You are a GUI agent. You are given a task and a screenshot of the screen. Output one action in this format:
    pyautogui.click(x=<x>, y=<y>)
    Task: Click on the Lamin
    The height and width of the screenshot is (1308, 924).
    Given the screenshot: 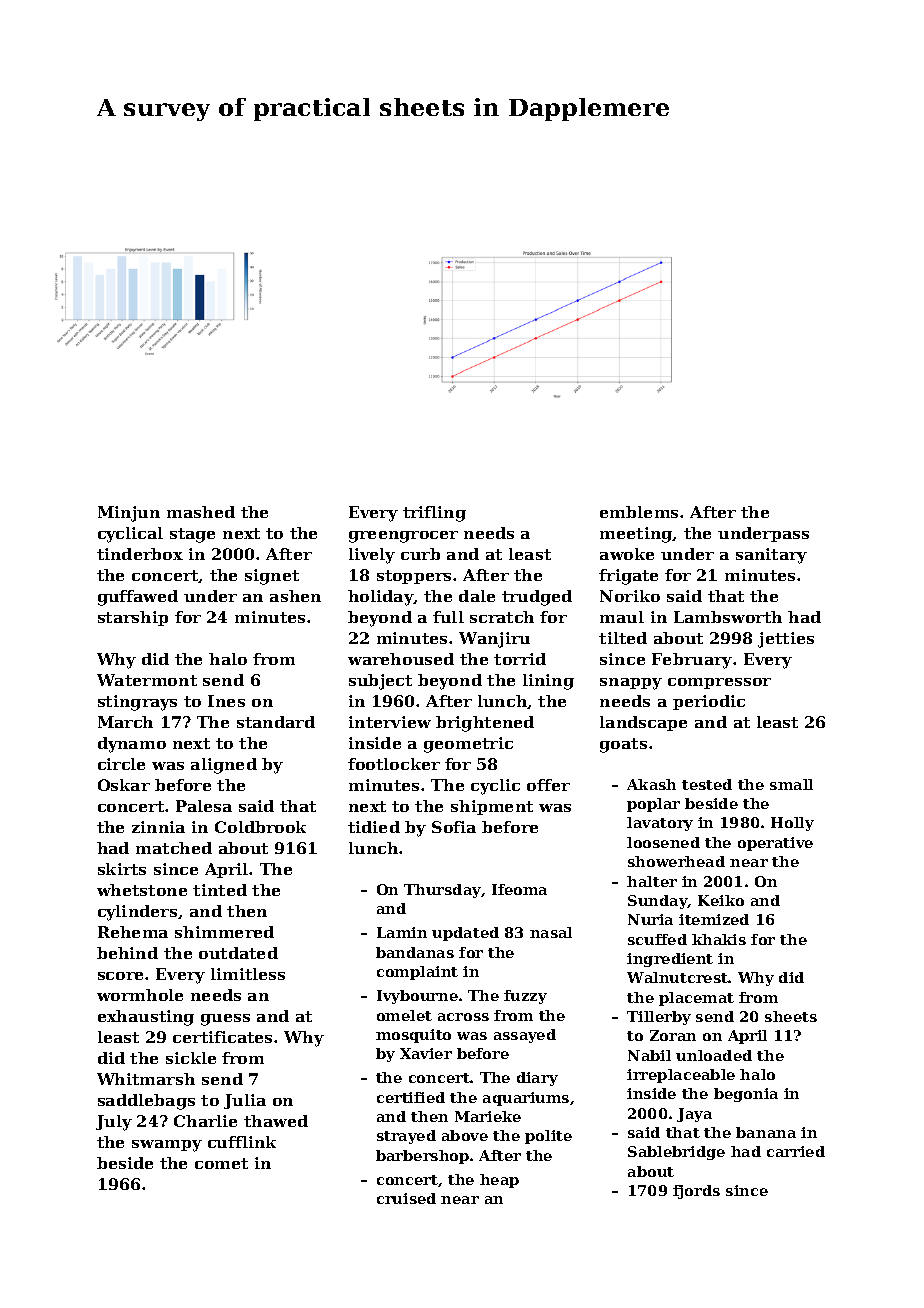 What is the action you would take?
    pyautogui.click(x=402, y=932)
